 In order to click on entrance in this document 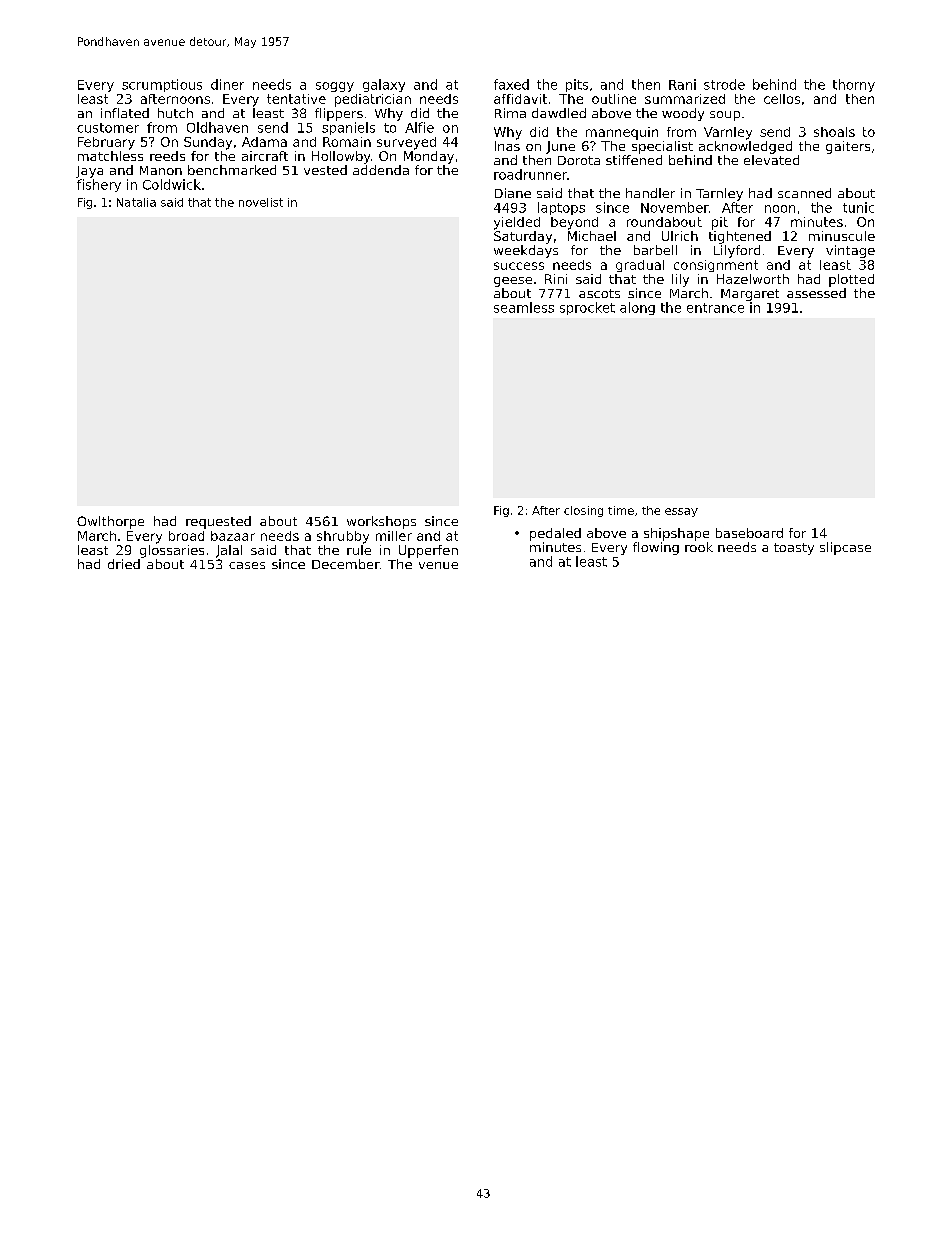, I will do `click(715, 308)`.
